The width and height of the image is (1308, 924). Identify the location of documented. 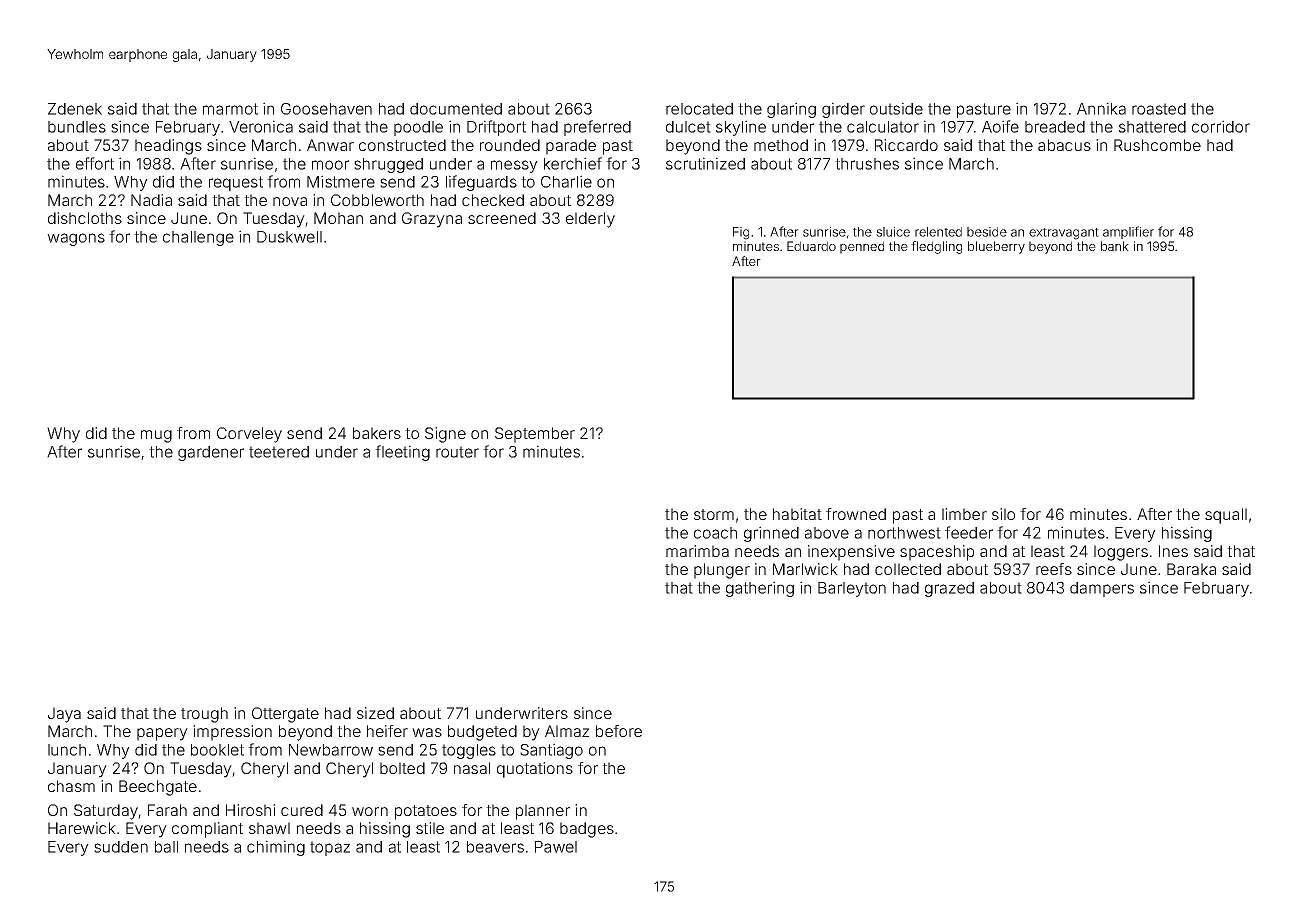
(456, 109).
